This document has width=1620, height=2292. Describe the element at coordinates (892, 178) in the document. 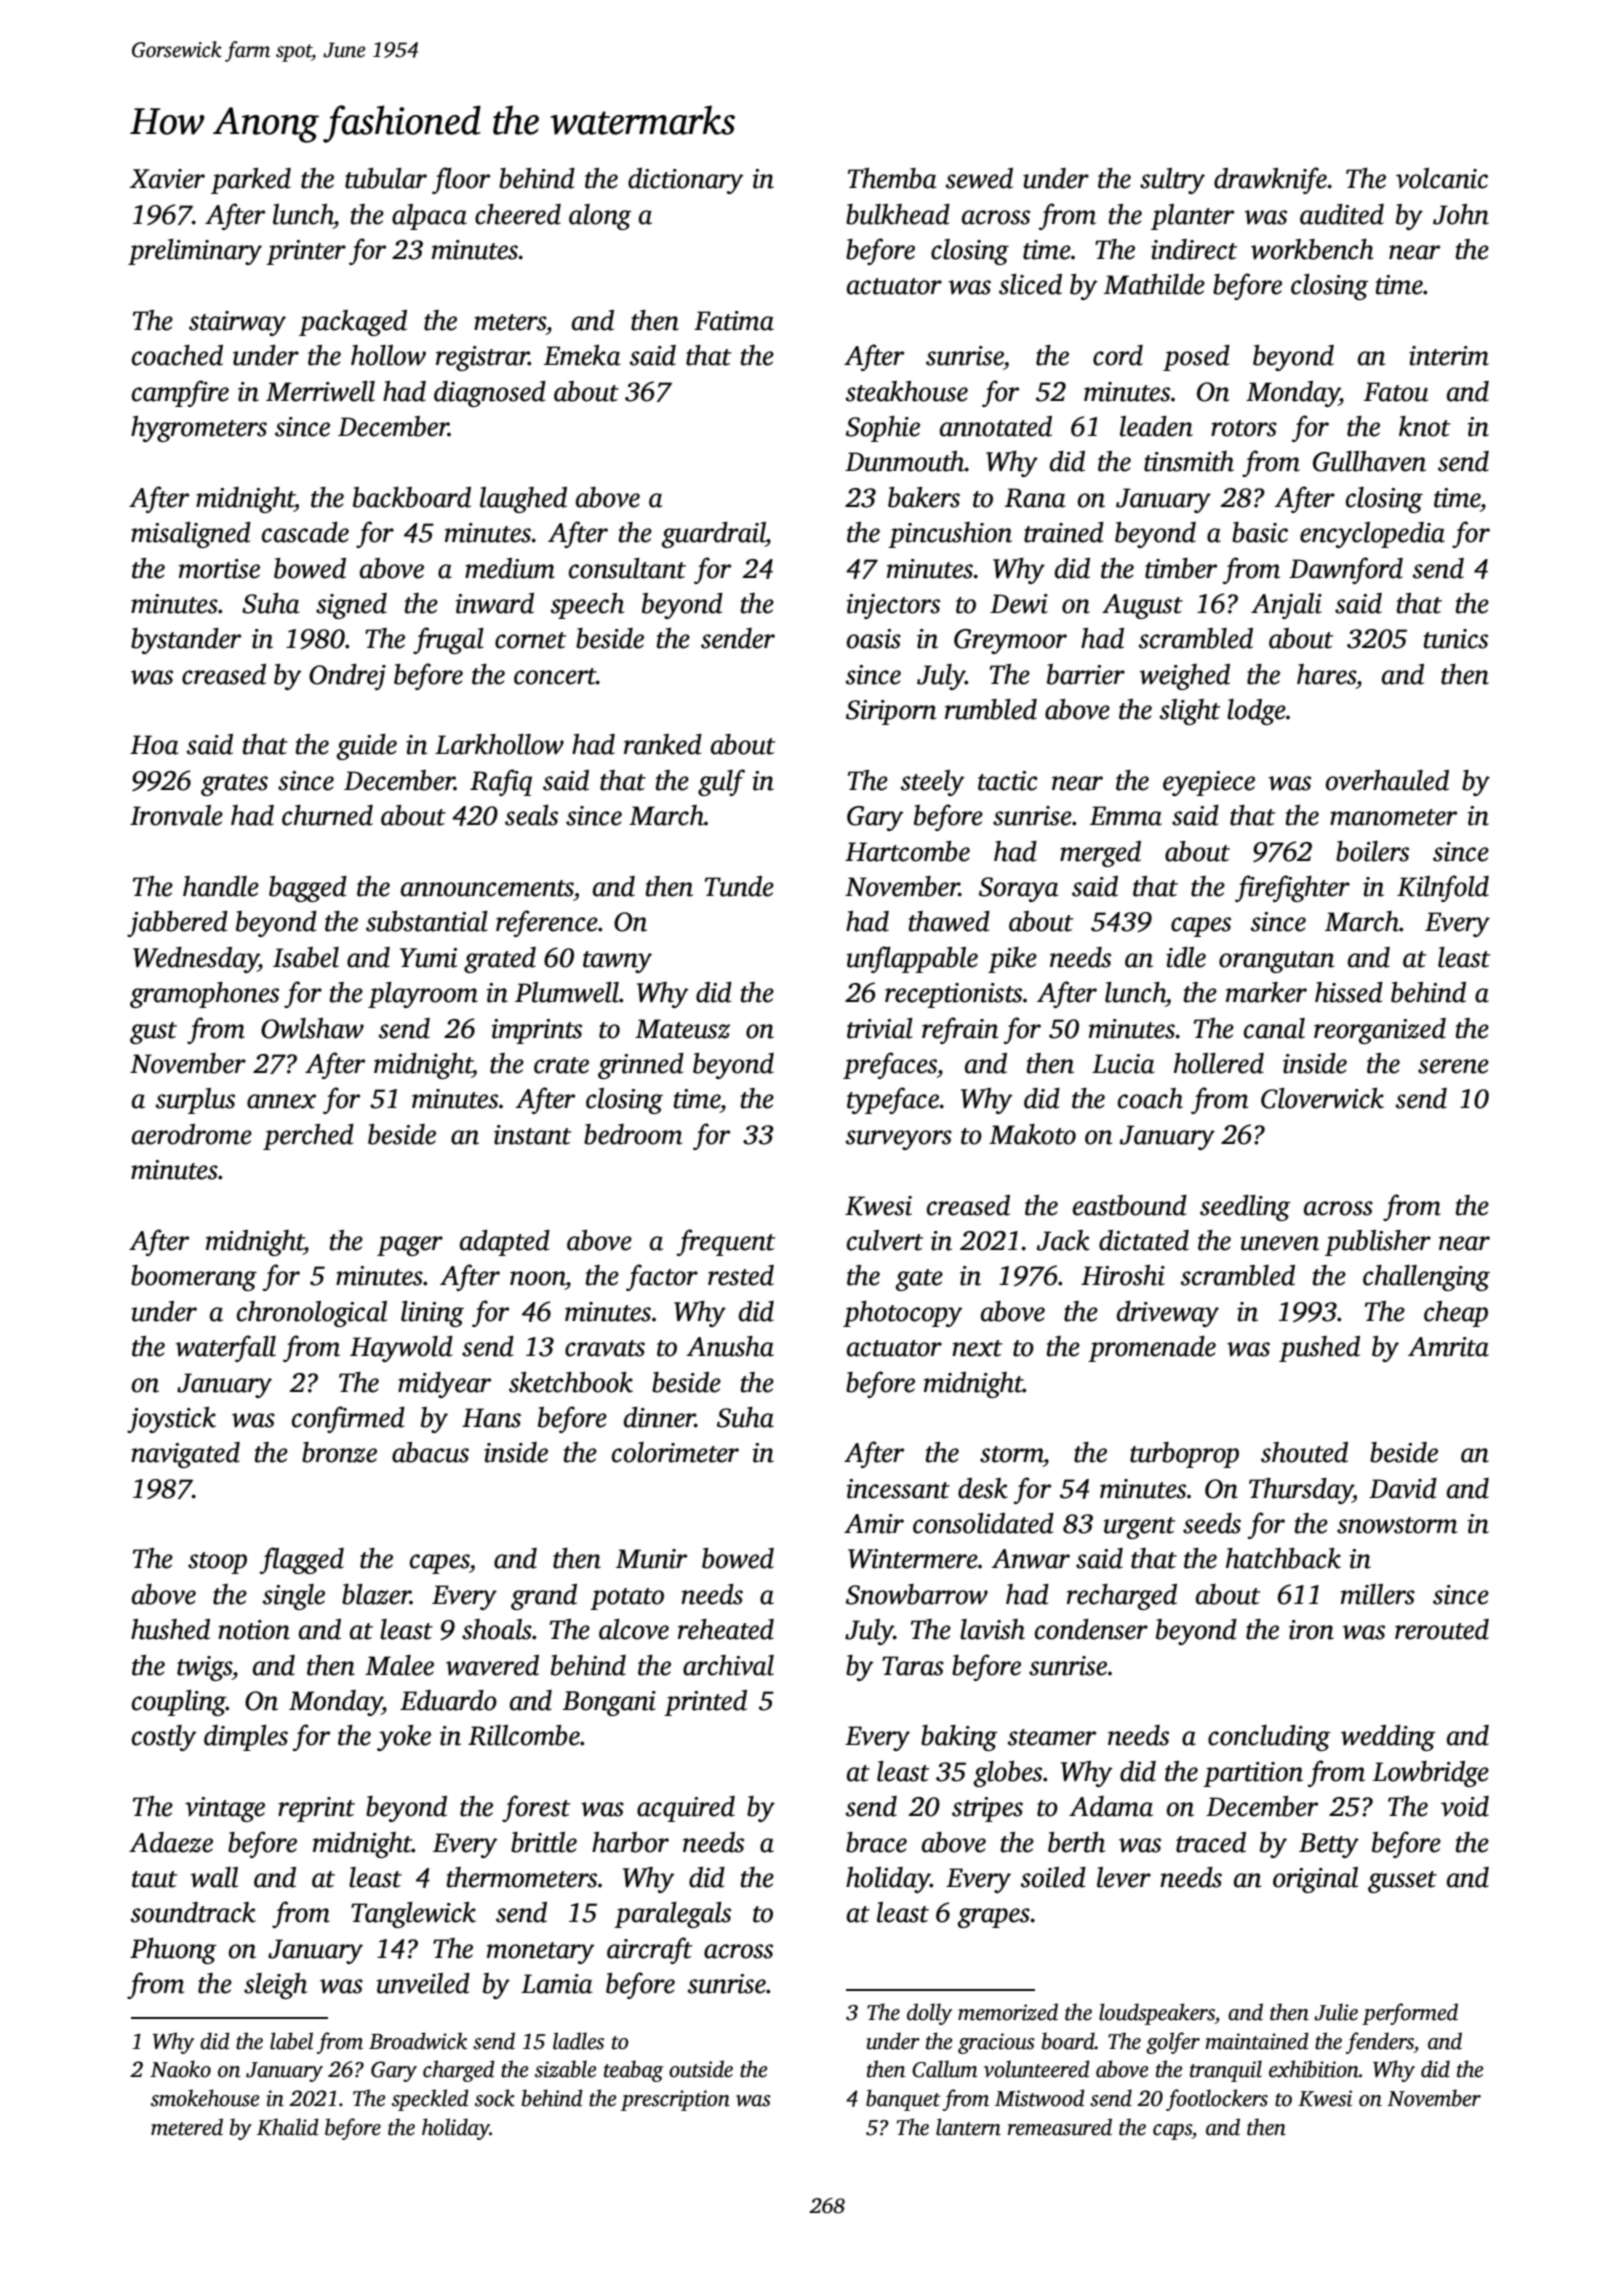

I see `Themba` at that location.
